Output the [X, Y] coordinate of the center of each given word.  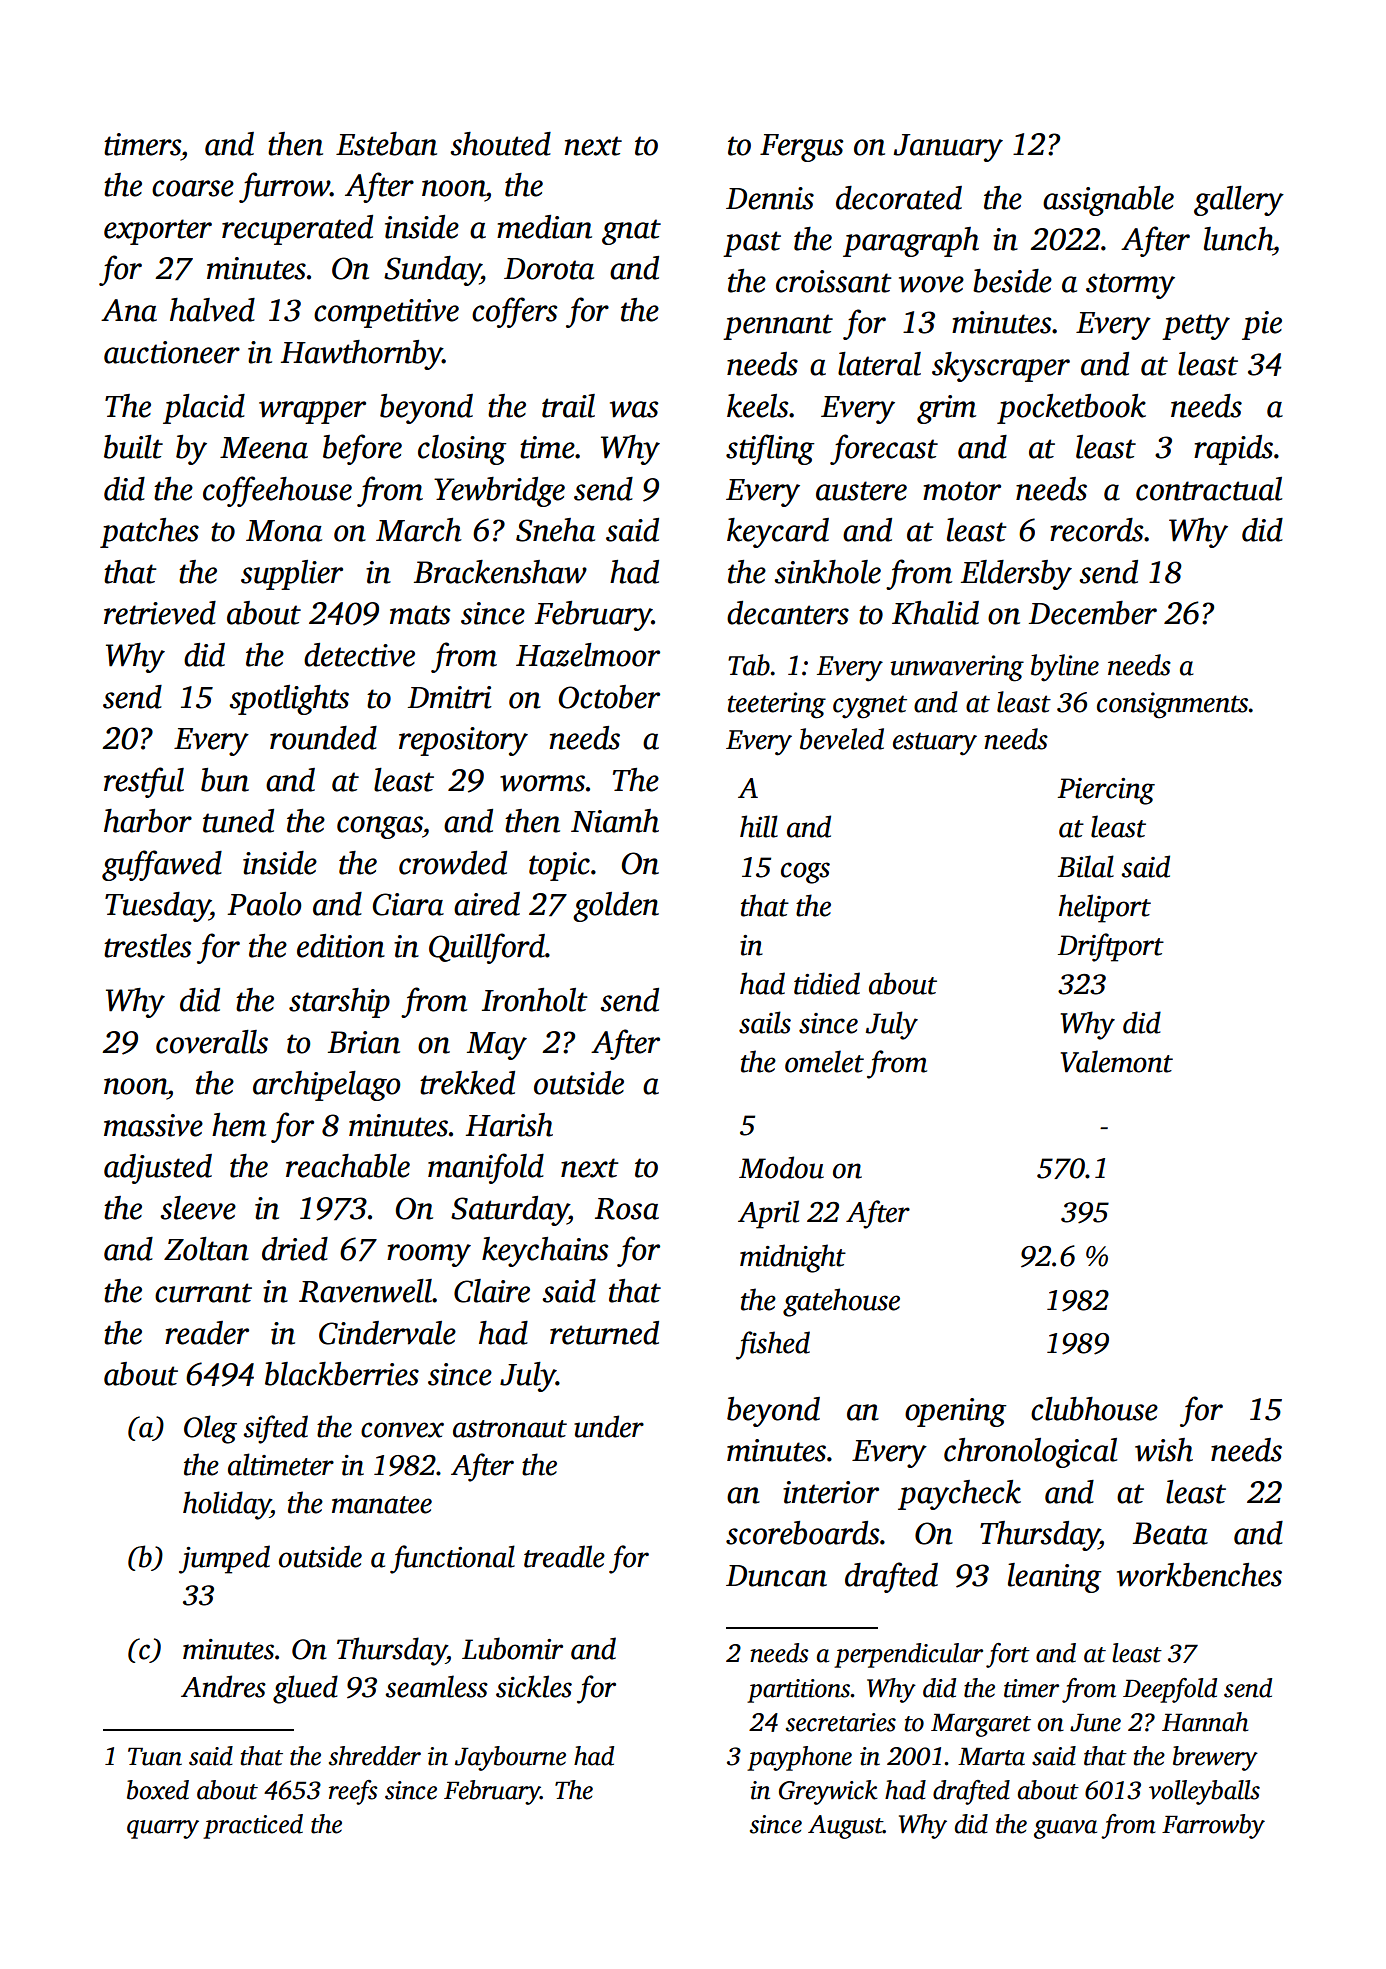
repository [463, 741]
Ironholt [535, 1000]
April [768, 1214]
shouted [500, 144]
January [948, 148]
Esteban [386, 144]
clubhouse [1094, 1409]
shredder [375, 1756]
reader [207, 1333]
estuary [935, 744]
